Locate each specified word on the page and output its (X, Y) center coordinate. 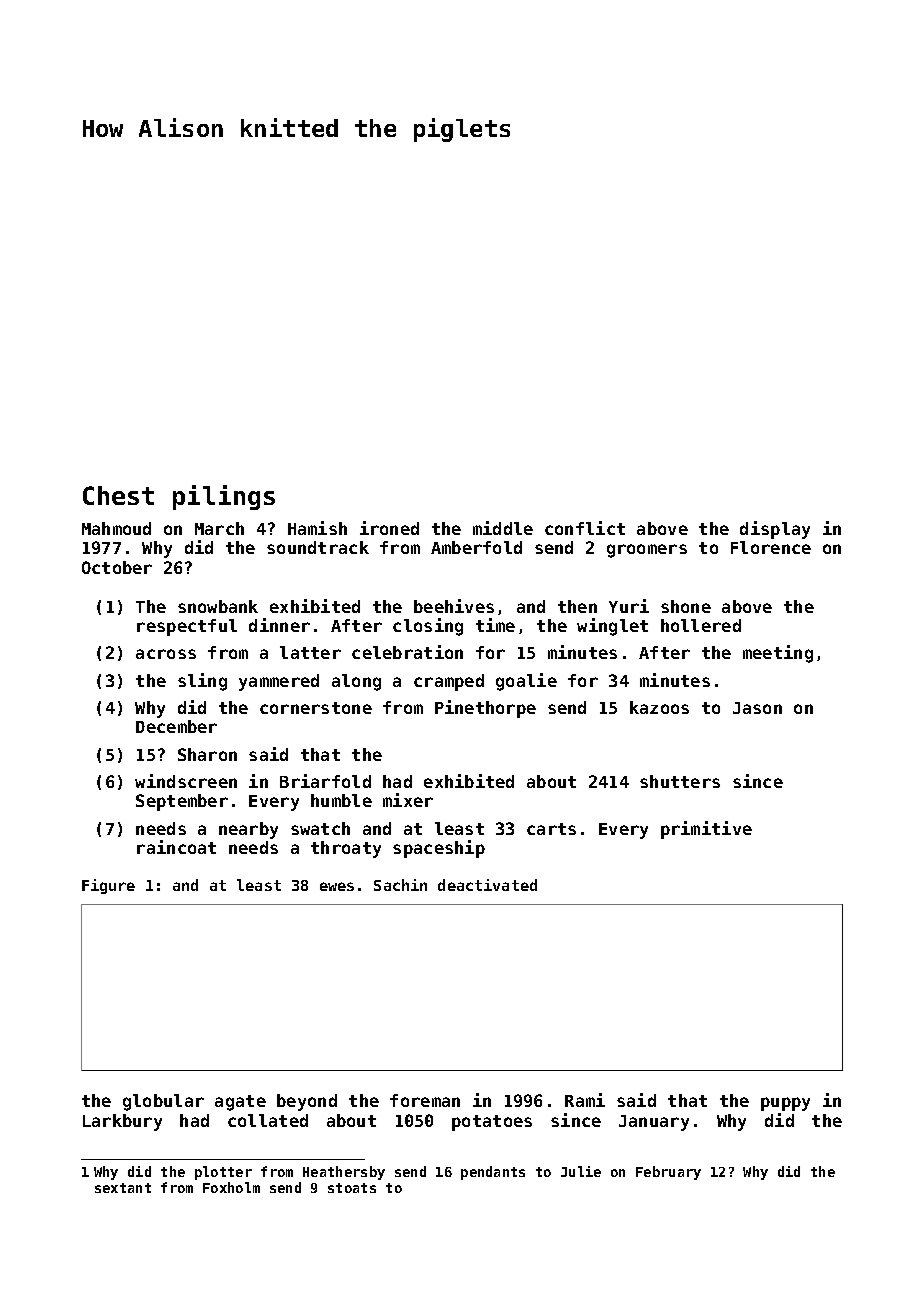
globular (163, 1102)
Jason (757, 708)
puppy (785, 1104)
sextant (123, 1188)
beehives (454, 606)
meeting (778, 654)
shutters (680, 781)
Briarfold (325, 781)
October (117, 567)
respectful (187, 627)
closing (428, 627)
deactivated (487, 885)
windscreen (186, 781)
